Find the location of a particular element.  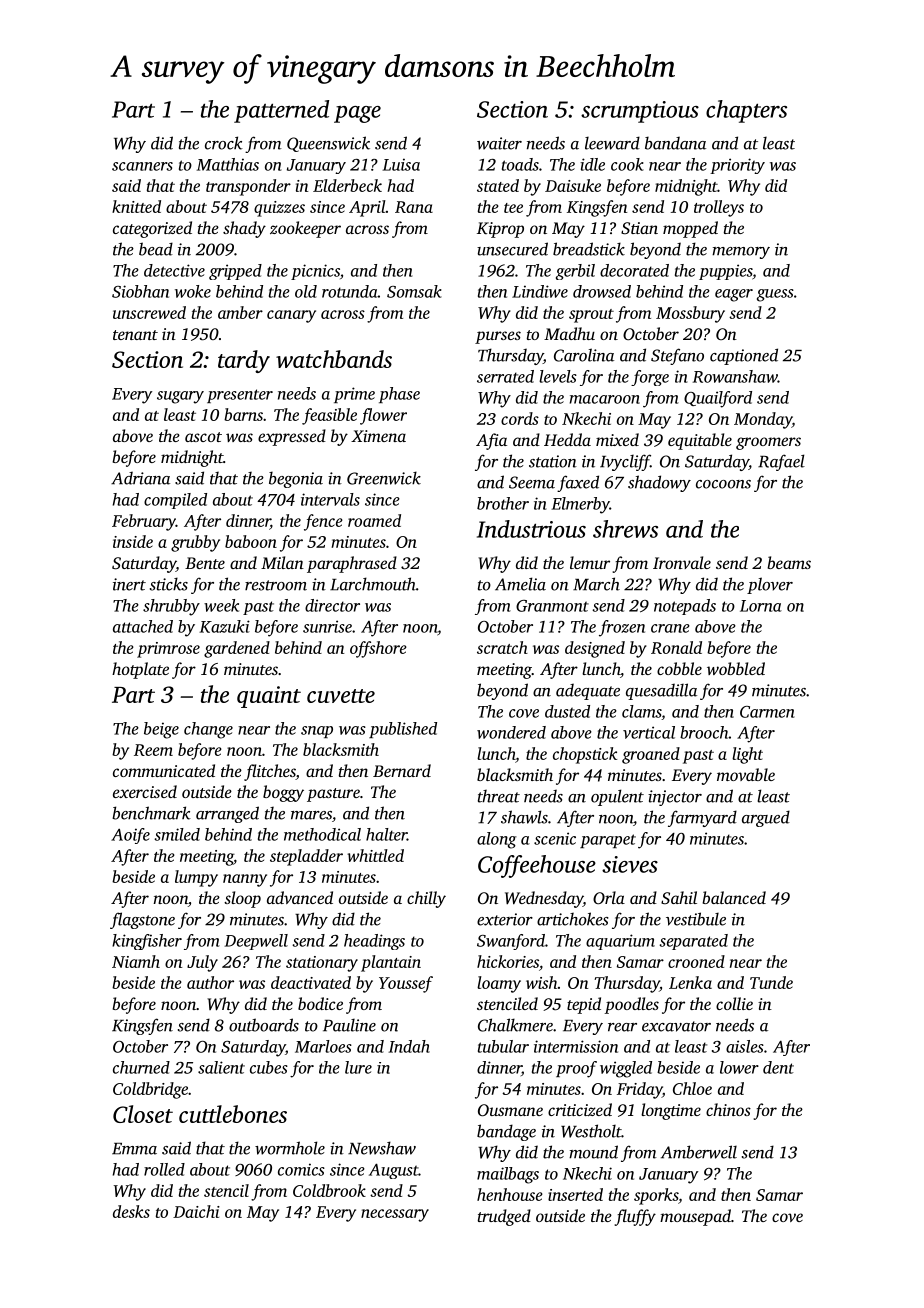

wondered is located at coordinates (511, 732).
